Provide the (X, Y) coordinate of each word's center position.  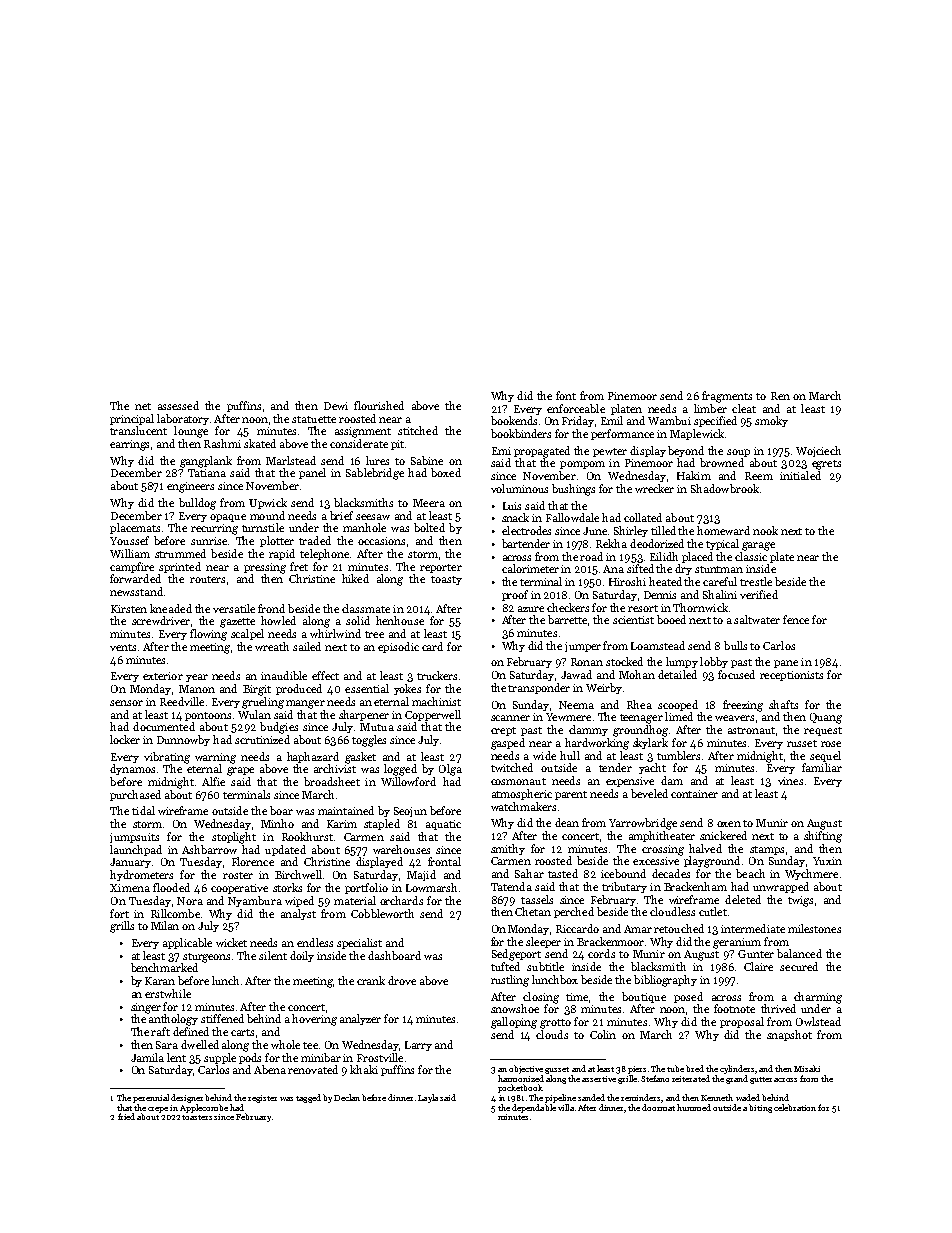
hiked (355, 578)
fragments (727, 397)
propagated (542, 452)
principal (132, 419)
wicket (231, 942)
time (577, 997)
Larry (418, 1046)
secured (799, 966)
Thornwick (700, 607)
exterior (163, 676)
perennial (151, 1098)
